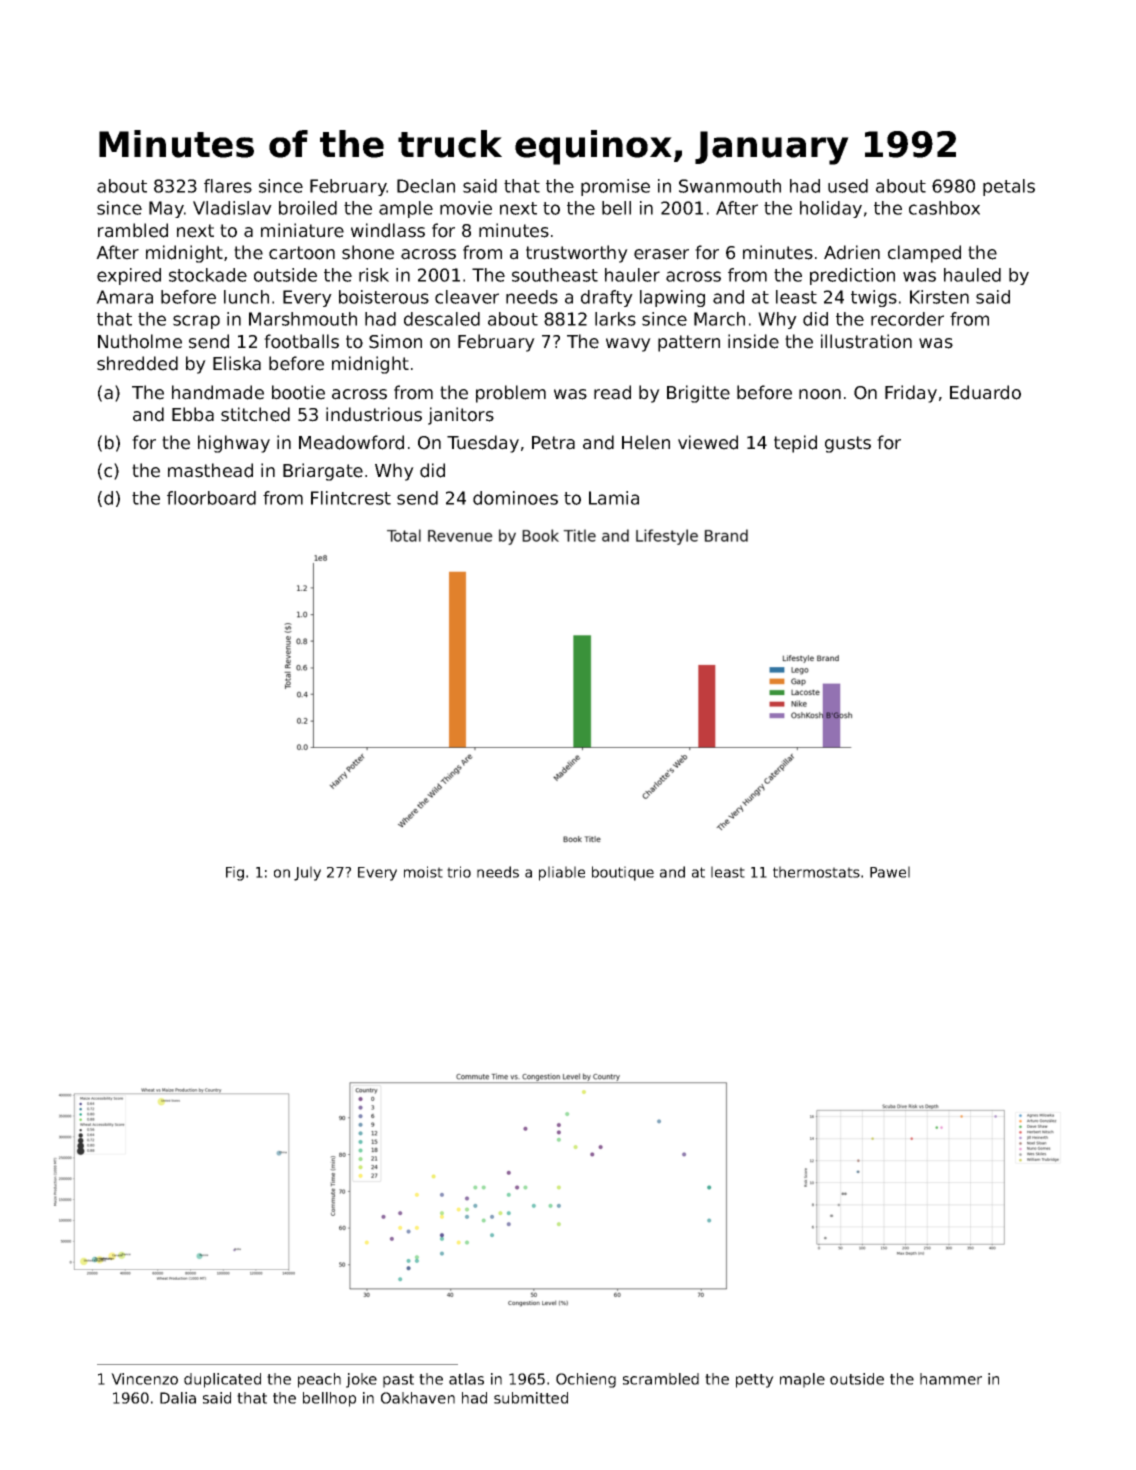  I want to click on Dalia, so click(178, 1398).
